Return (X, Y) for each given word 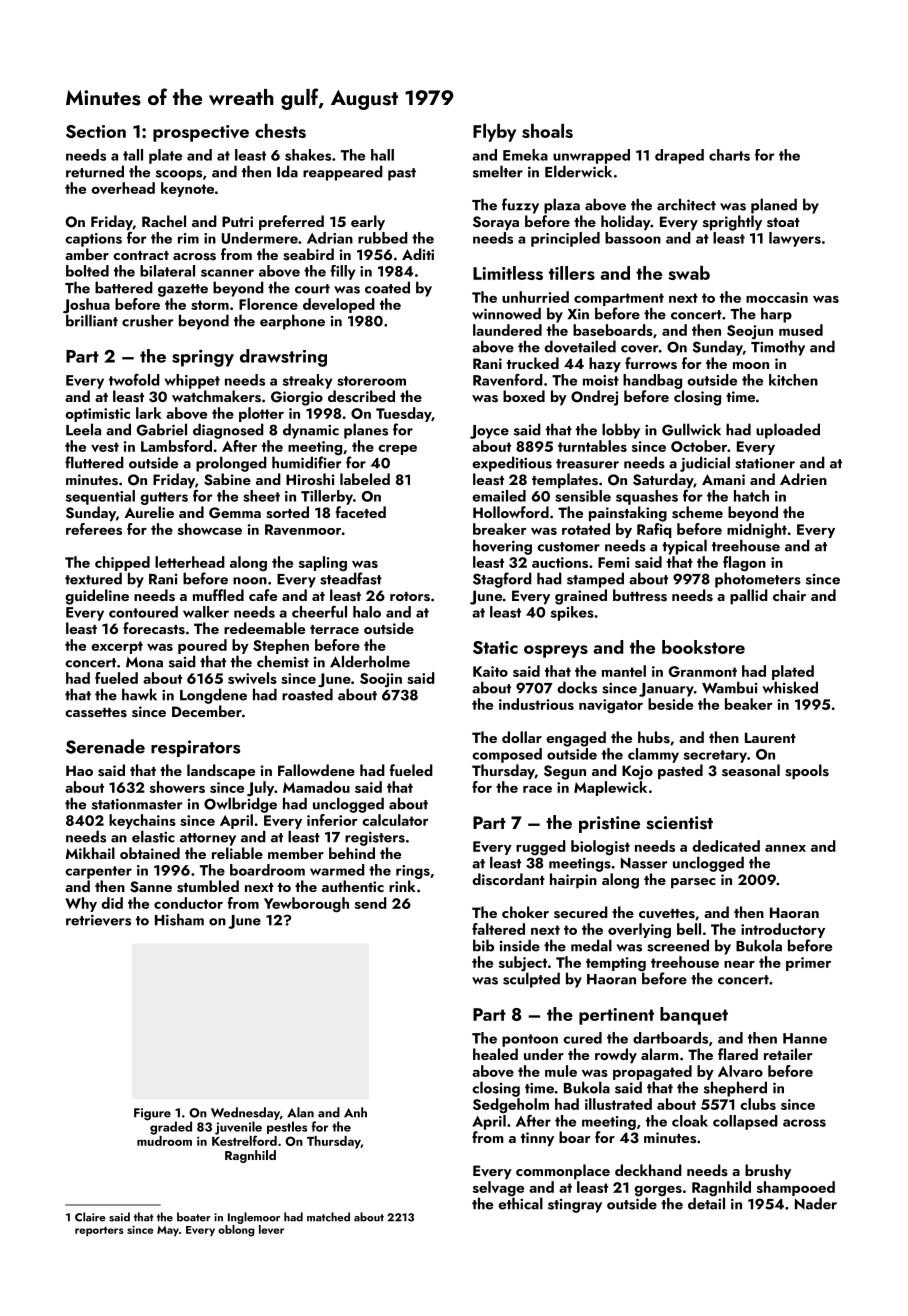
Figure (152, 1114)
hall (382, 155)
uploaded (788, 431)
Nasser (644, 863)
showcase (210, 529)
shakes (308, 155)
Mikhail (90, 853)
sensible (583, 496)
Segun (565, 772)
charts (729, 155)
